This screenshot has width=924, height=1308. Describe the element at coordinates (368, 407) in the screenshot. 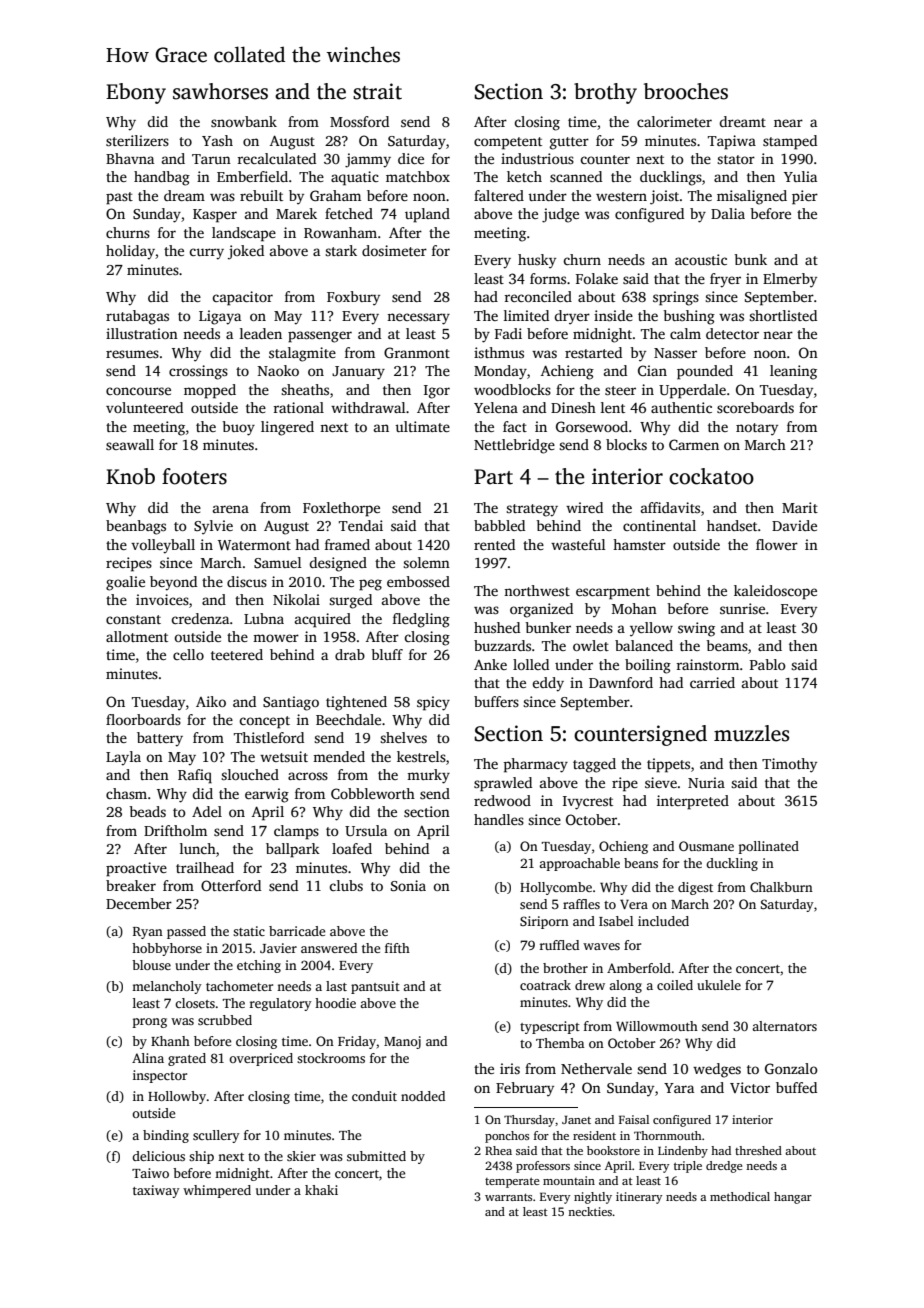

I see `withdrawal` at that location.
